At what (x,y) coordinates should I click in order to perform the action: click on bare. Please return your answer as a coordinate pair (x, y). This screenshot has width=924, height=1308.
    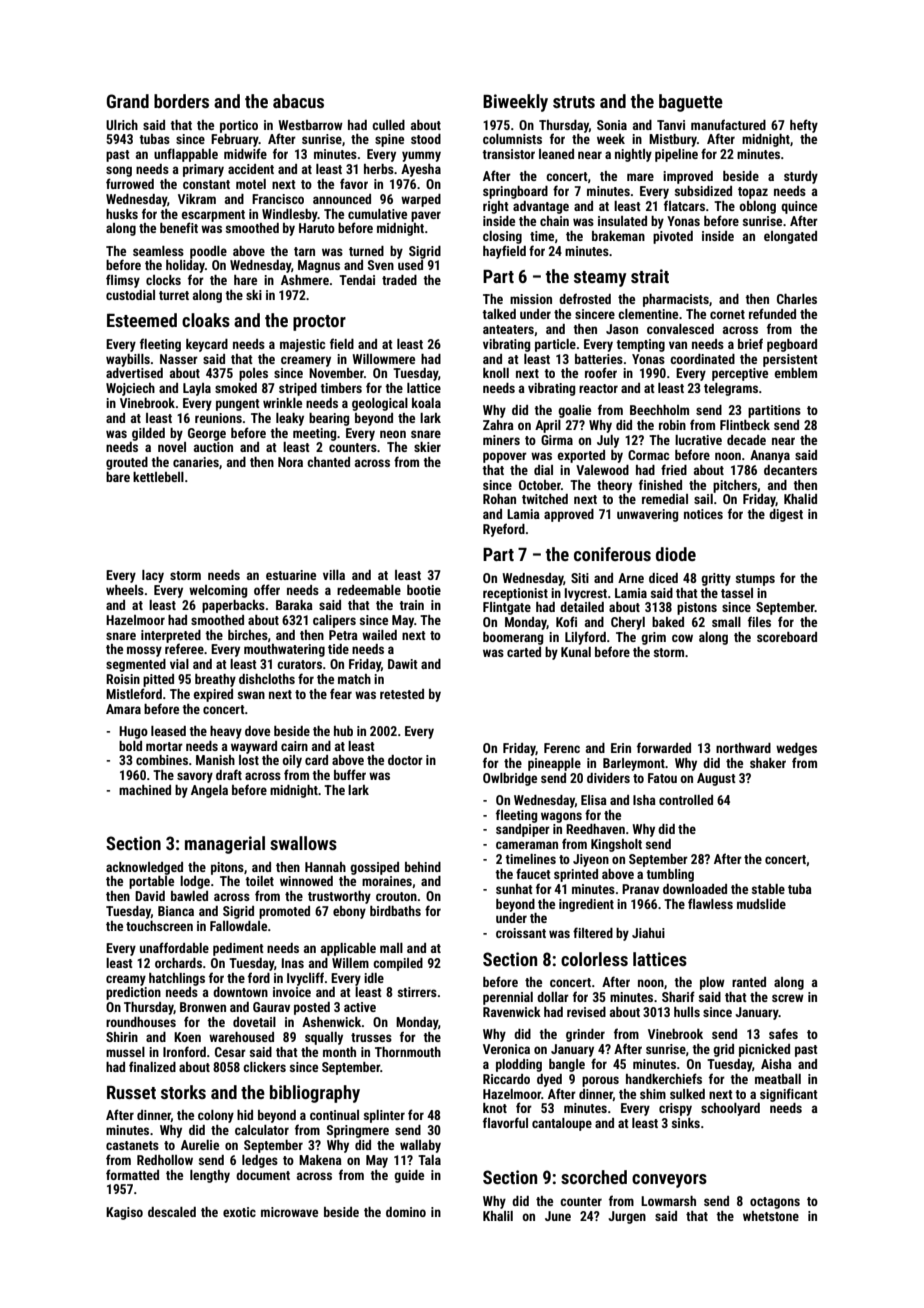
    Looking at the image, I should click on (118, 477).
